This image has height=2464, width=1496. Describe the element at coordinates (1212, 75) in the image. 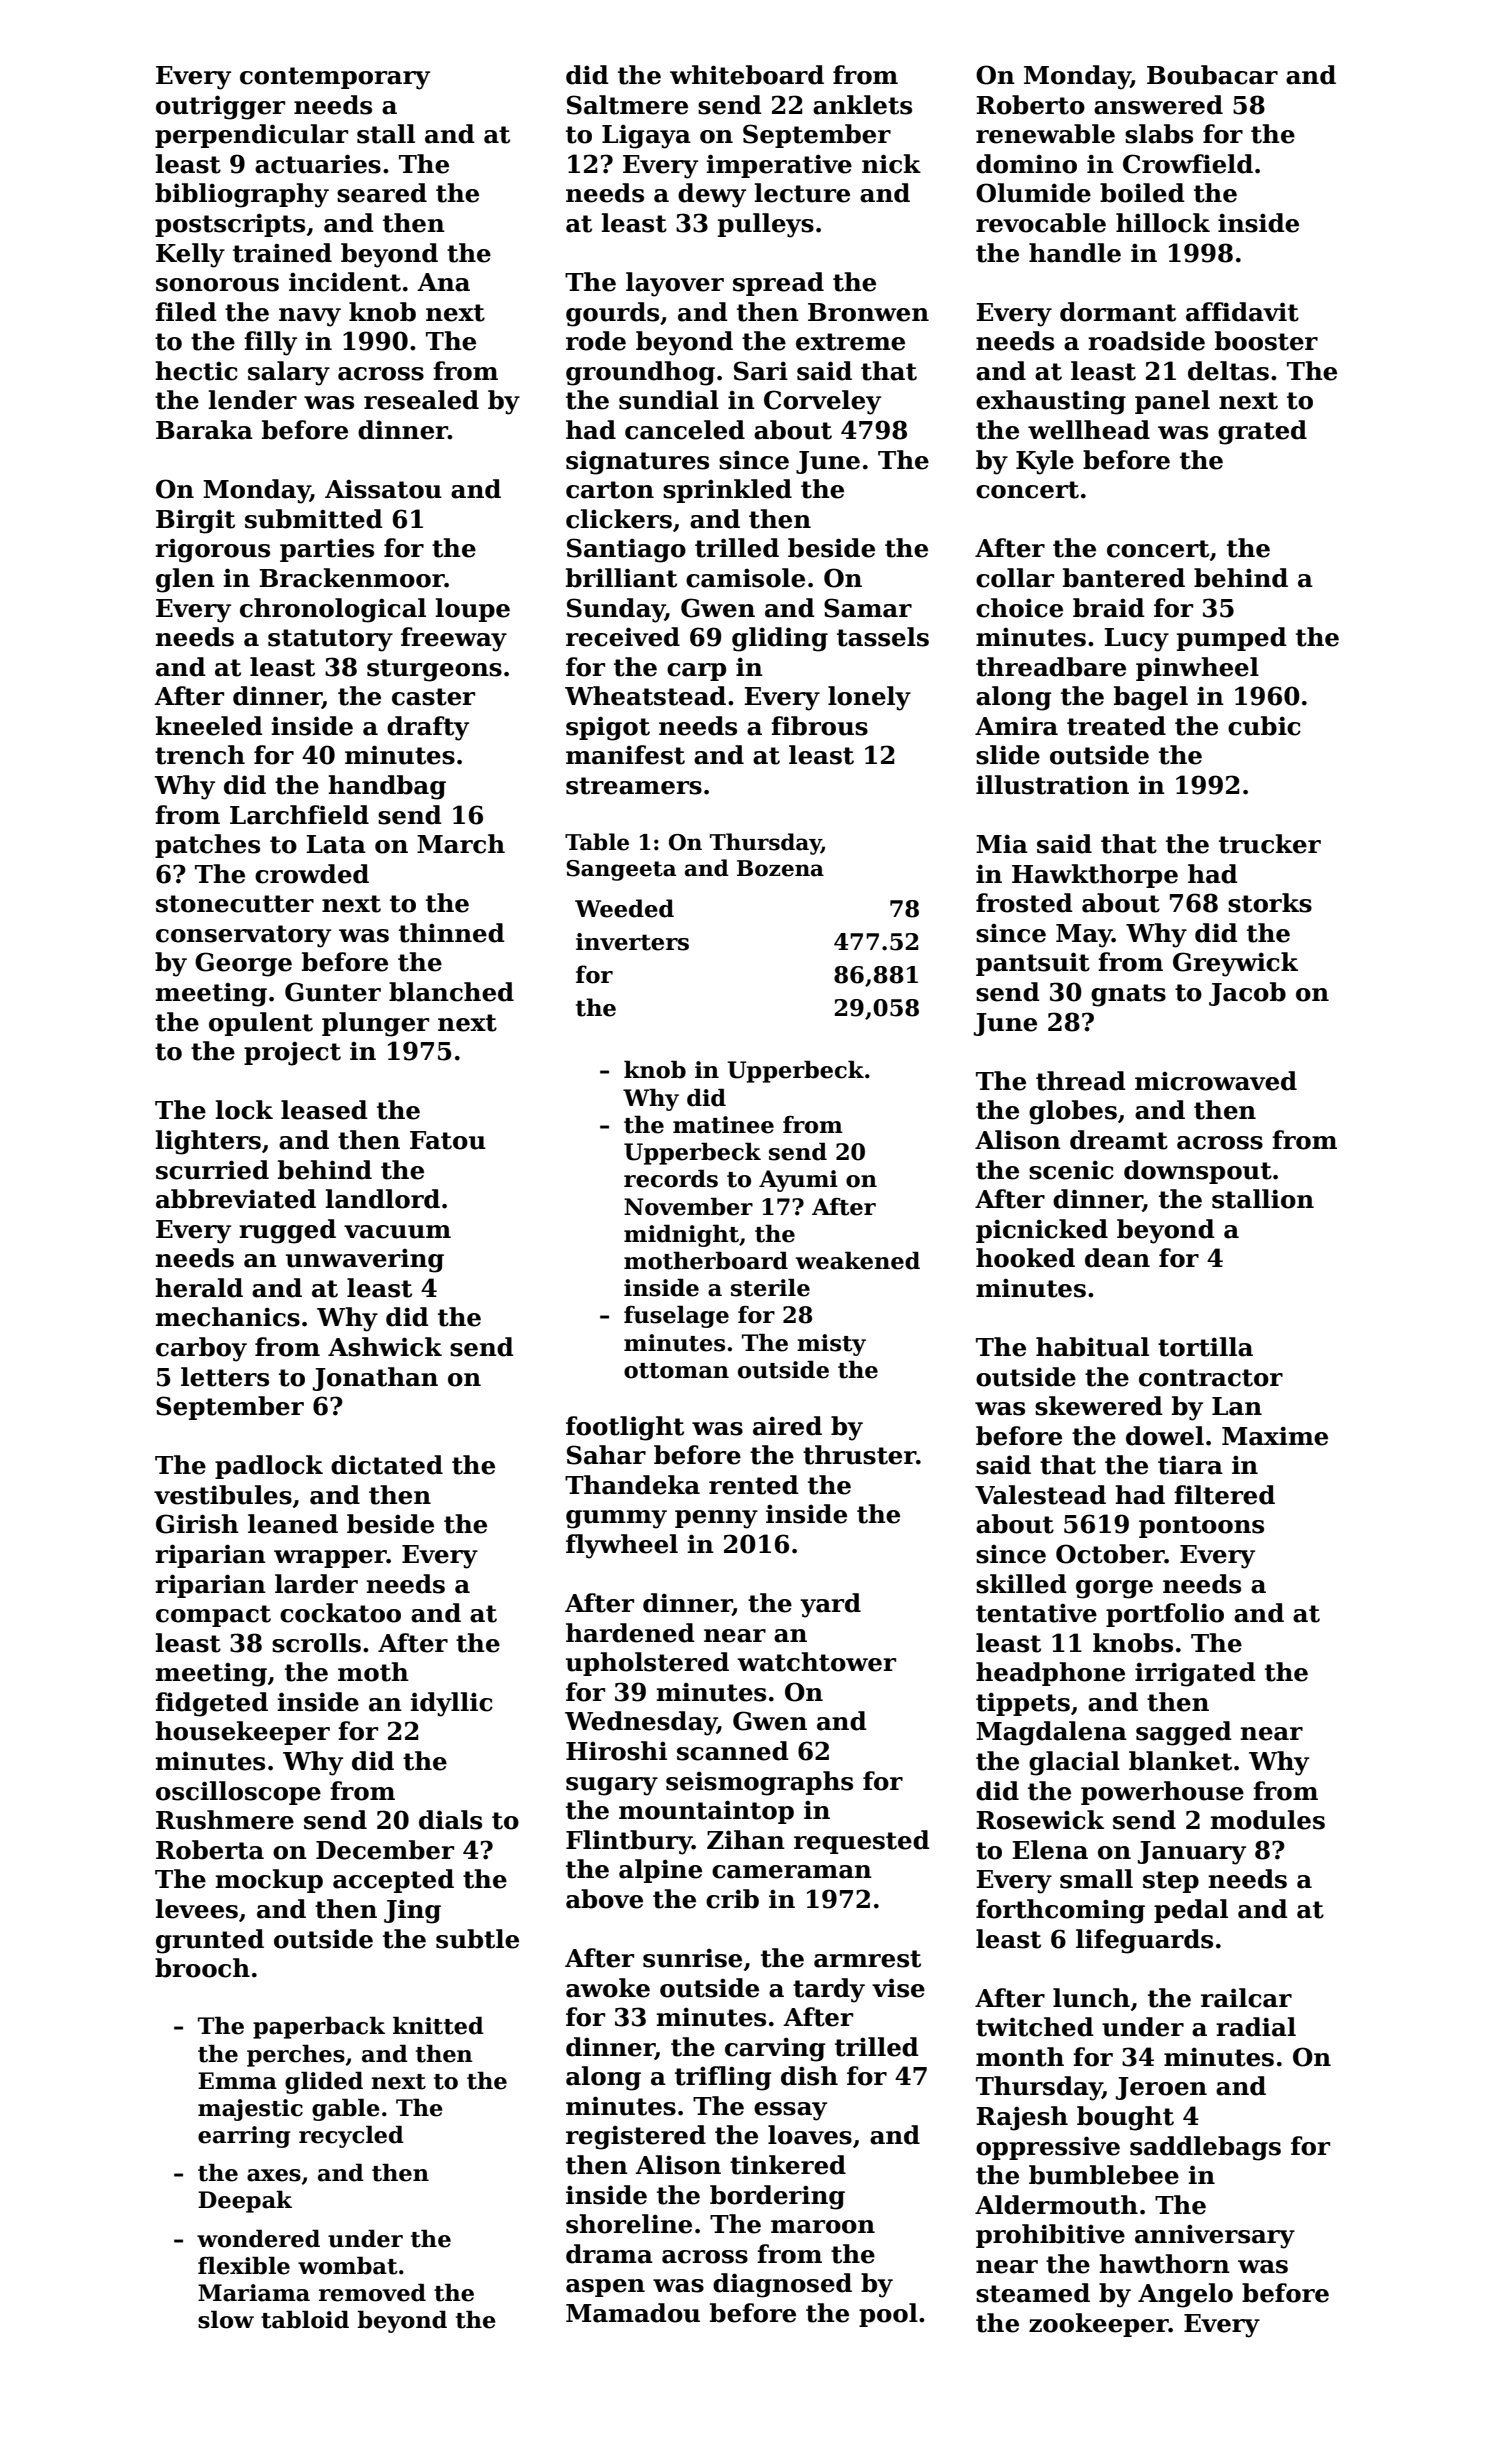

I see `Boubacar` at that location.
